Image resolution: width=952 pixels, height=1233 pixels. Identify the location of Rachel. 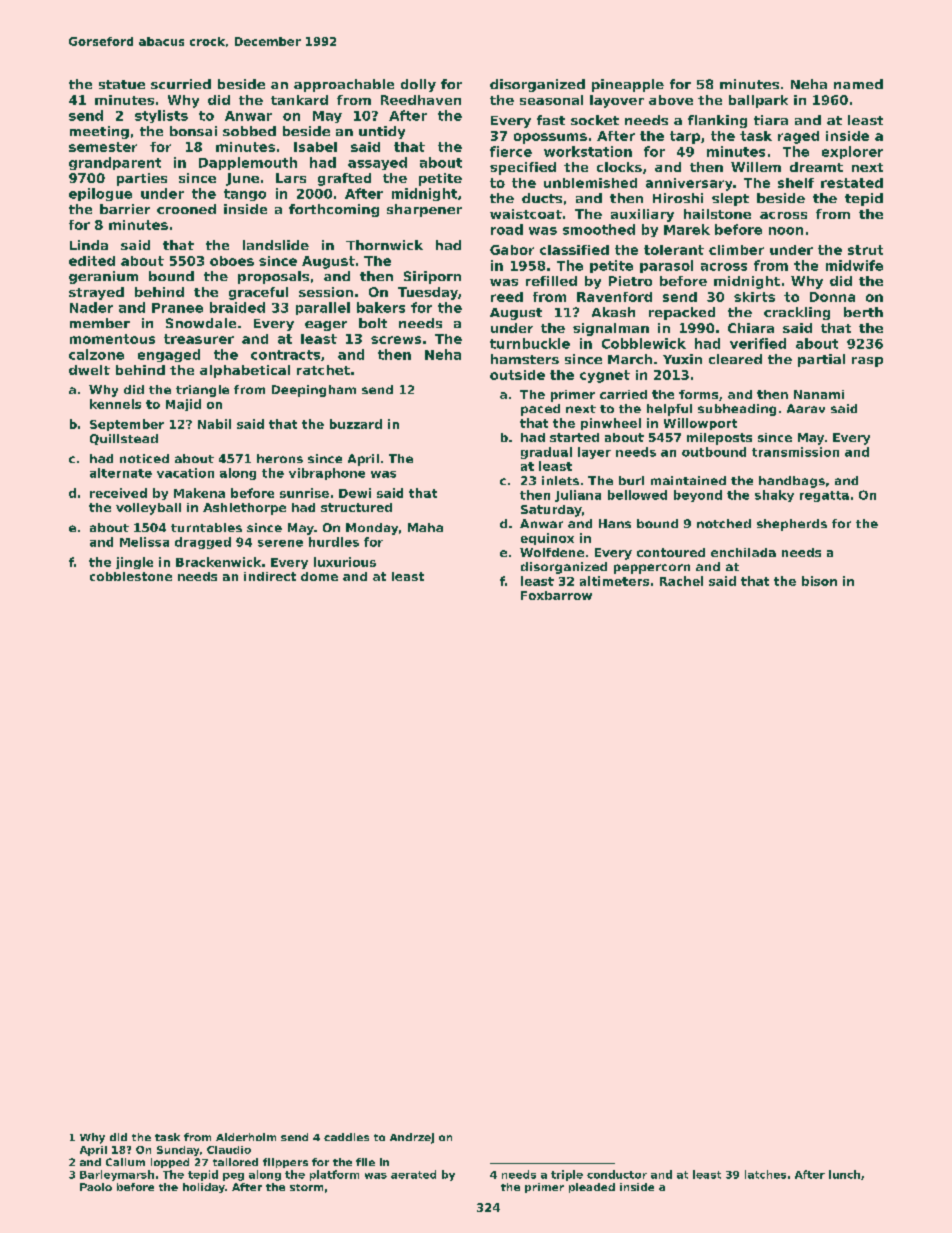
(681, 581).
